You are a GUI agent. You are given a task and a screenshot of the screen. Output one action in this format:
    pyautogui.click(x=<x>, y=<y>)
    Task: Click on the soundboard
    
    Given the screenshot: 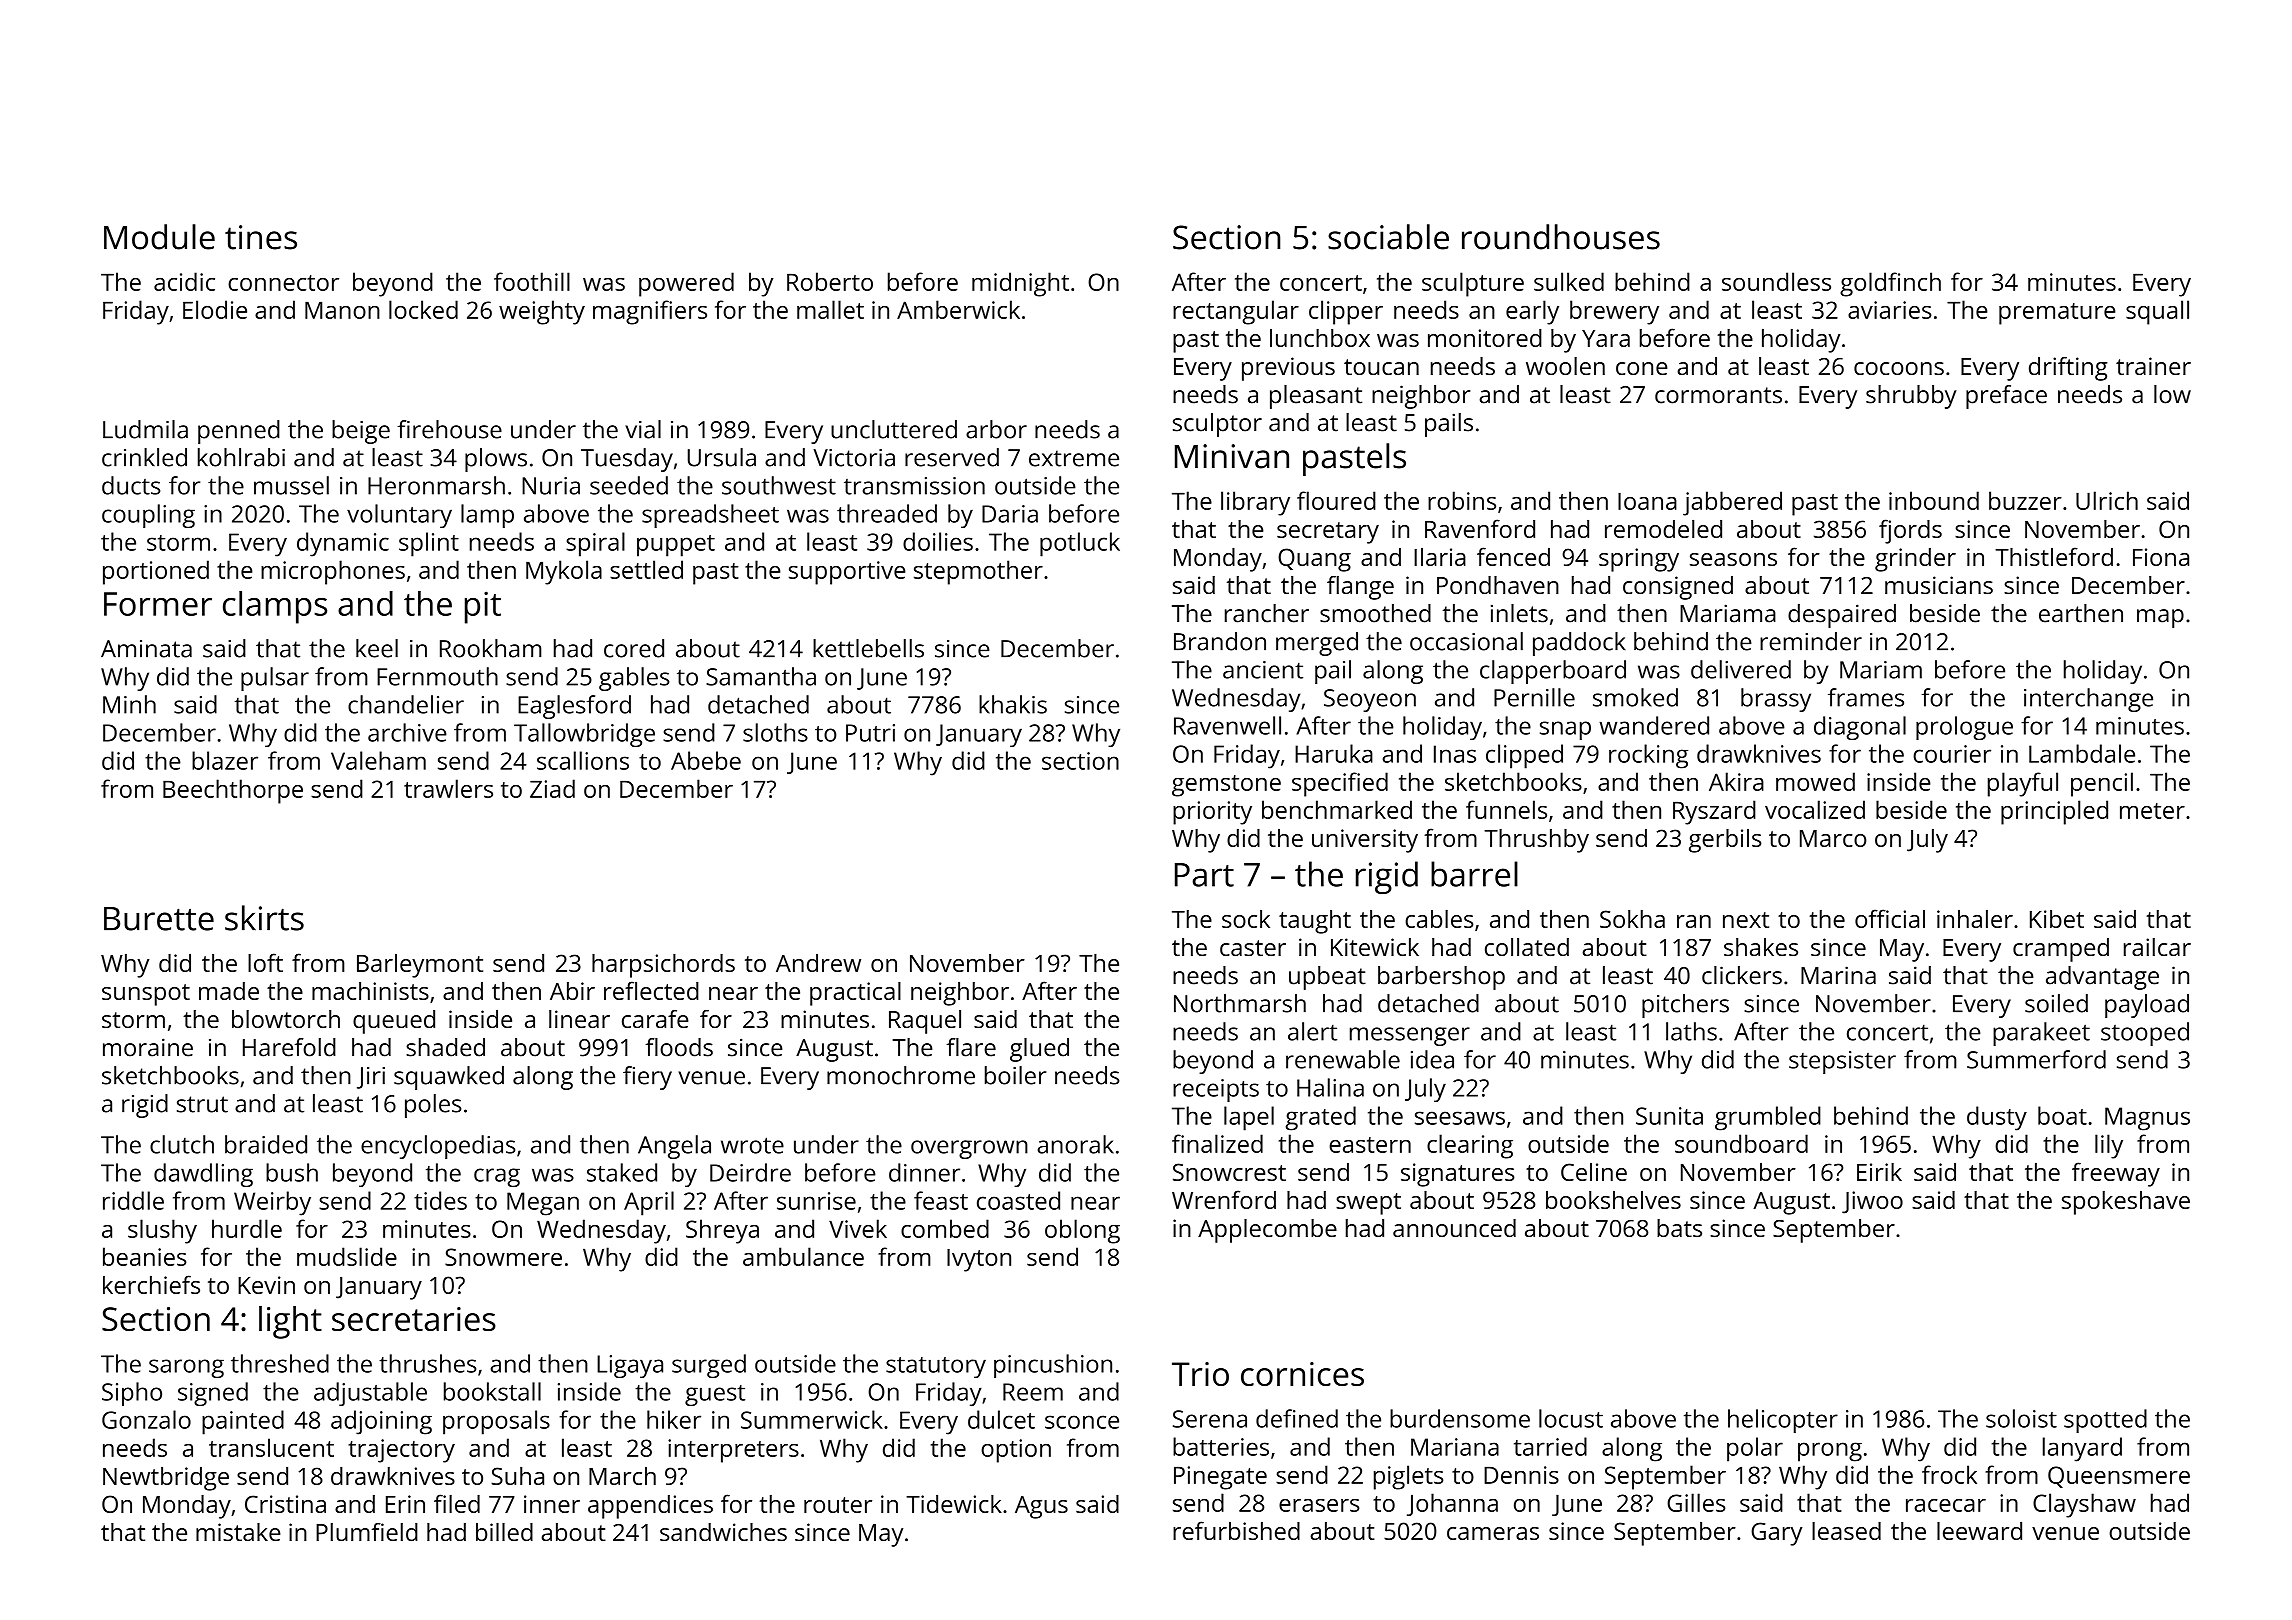 What is the action you would take?
    pyautogui.click(x=1741, y=1143)
